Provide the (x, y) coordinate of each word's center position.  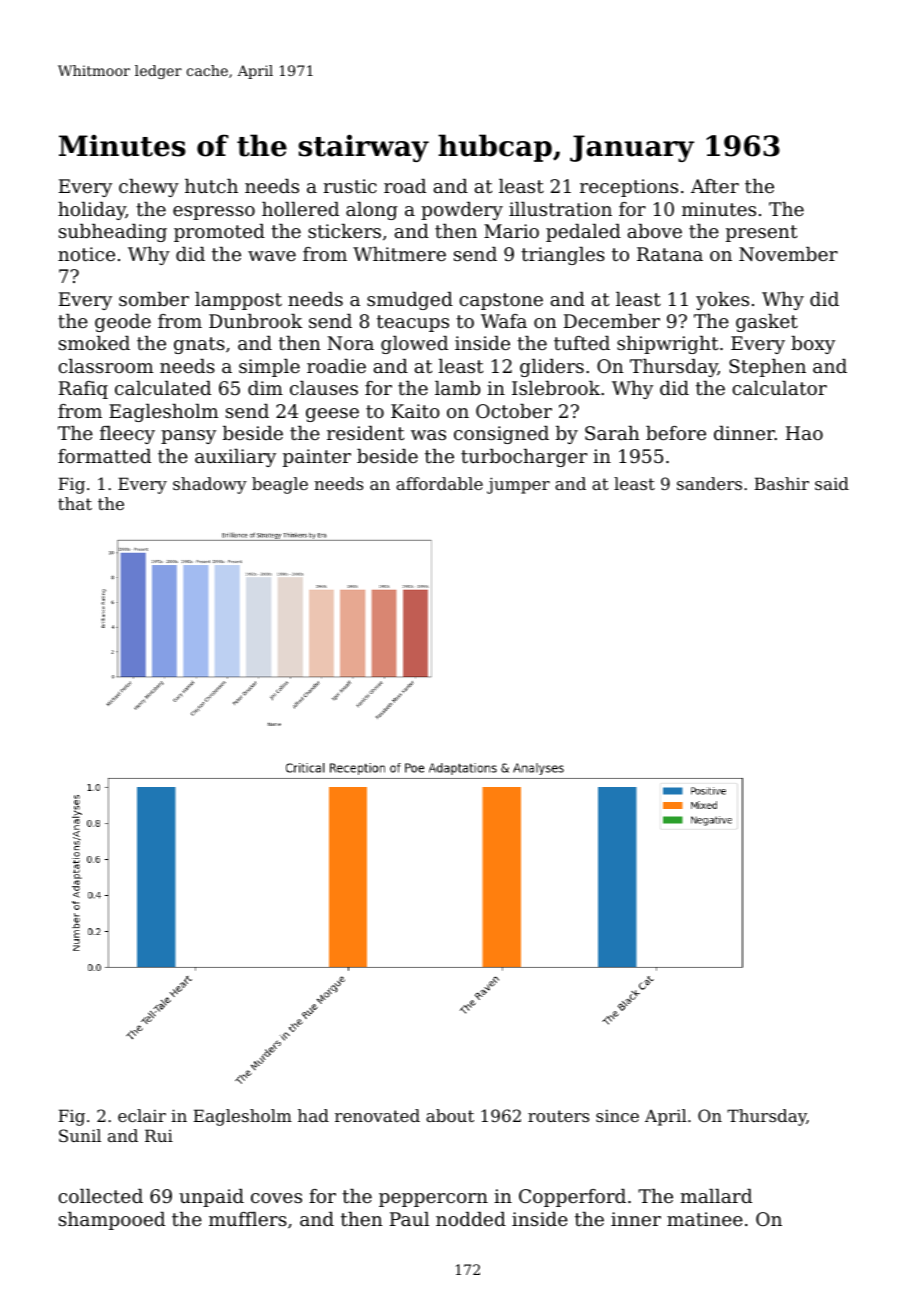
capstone (501, 301)
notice (86, 254)
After (715, 186)
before (676, 433)
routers (558, 1116)
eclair (142, 1115)
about (450, 1115)
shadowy (210, 485)
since (617, 1115)
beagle (280, 485)
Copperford (572, 1198)
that (75, 503)
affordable (439, 483)
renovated (377, 1115)
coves (276, 1198)
